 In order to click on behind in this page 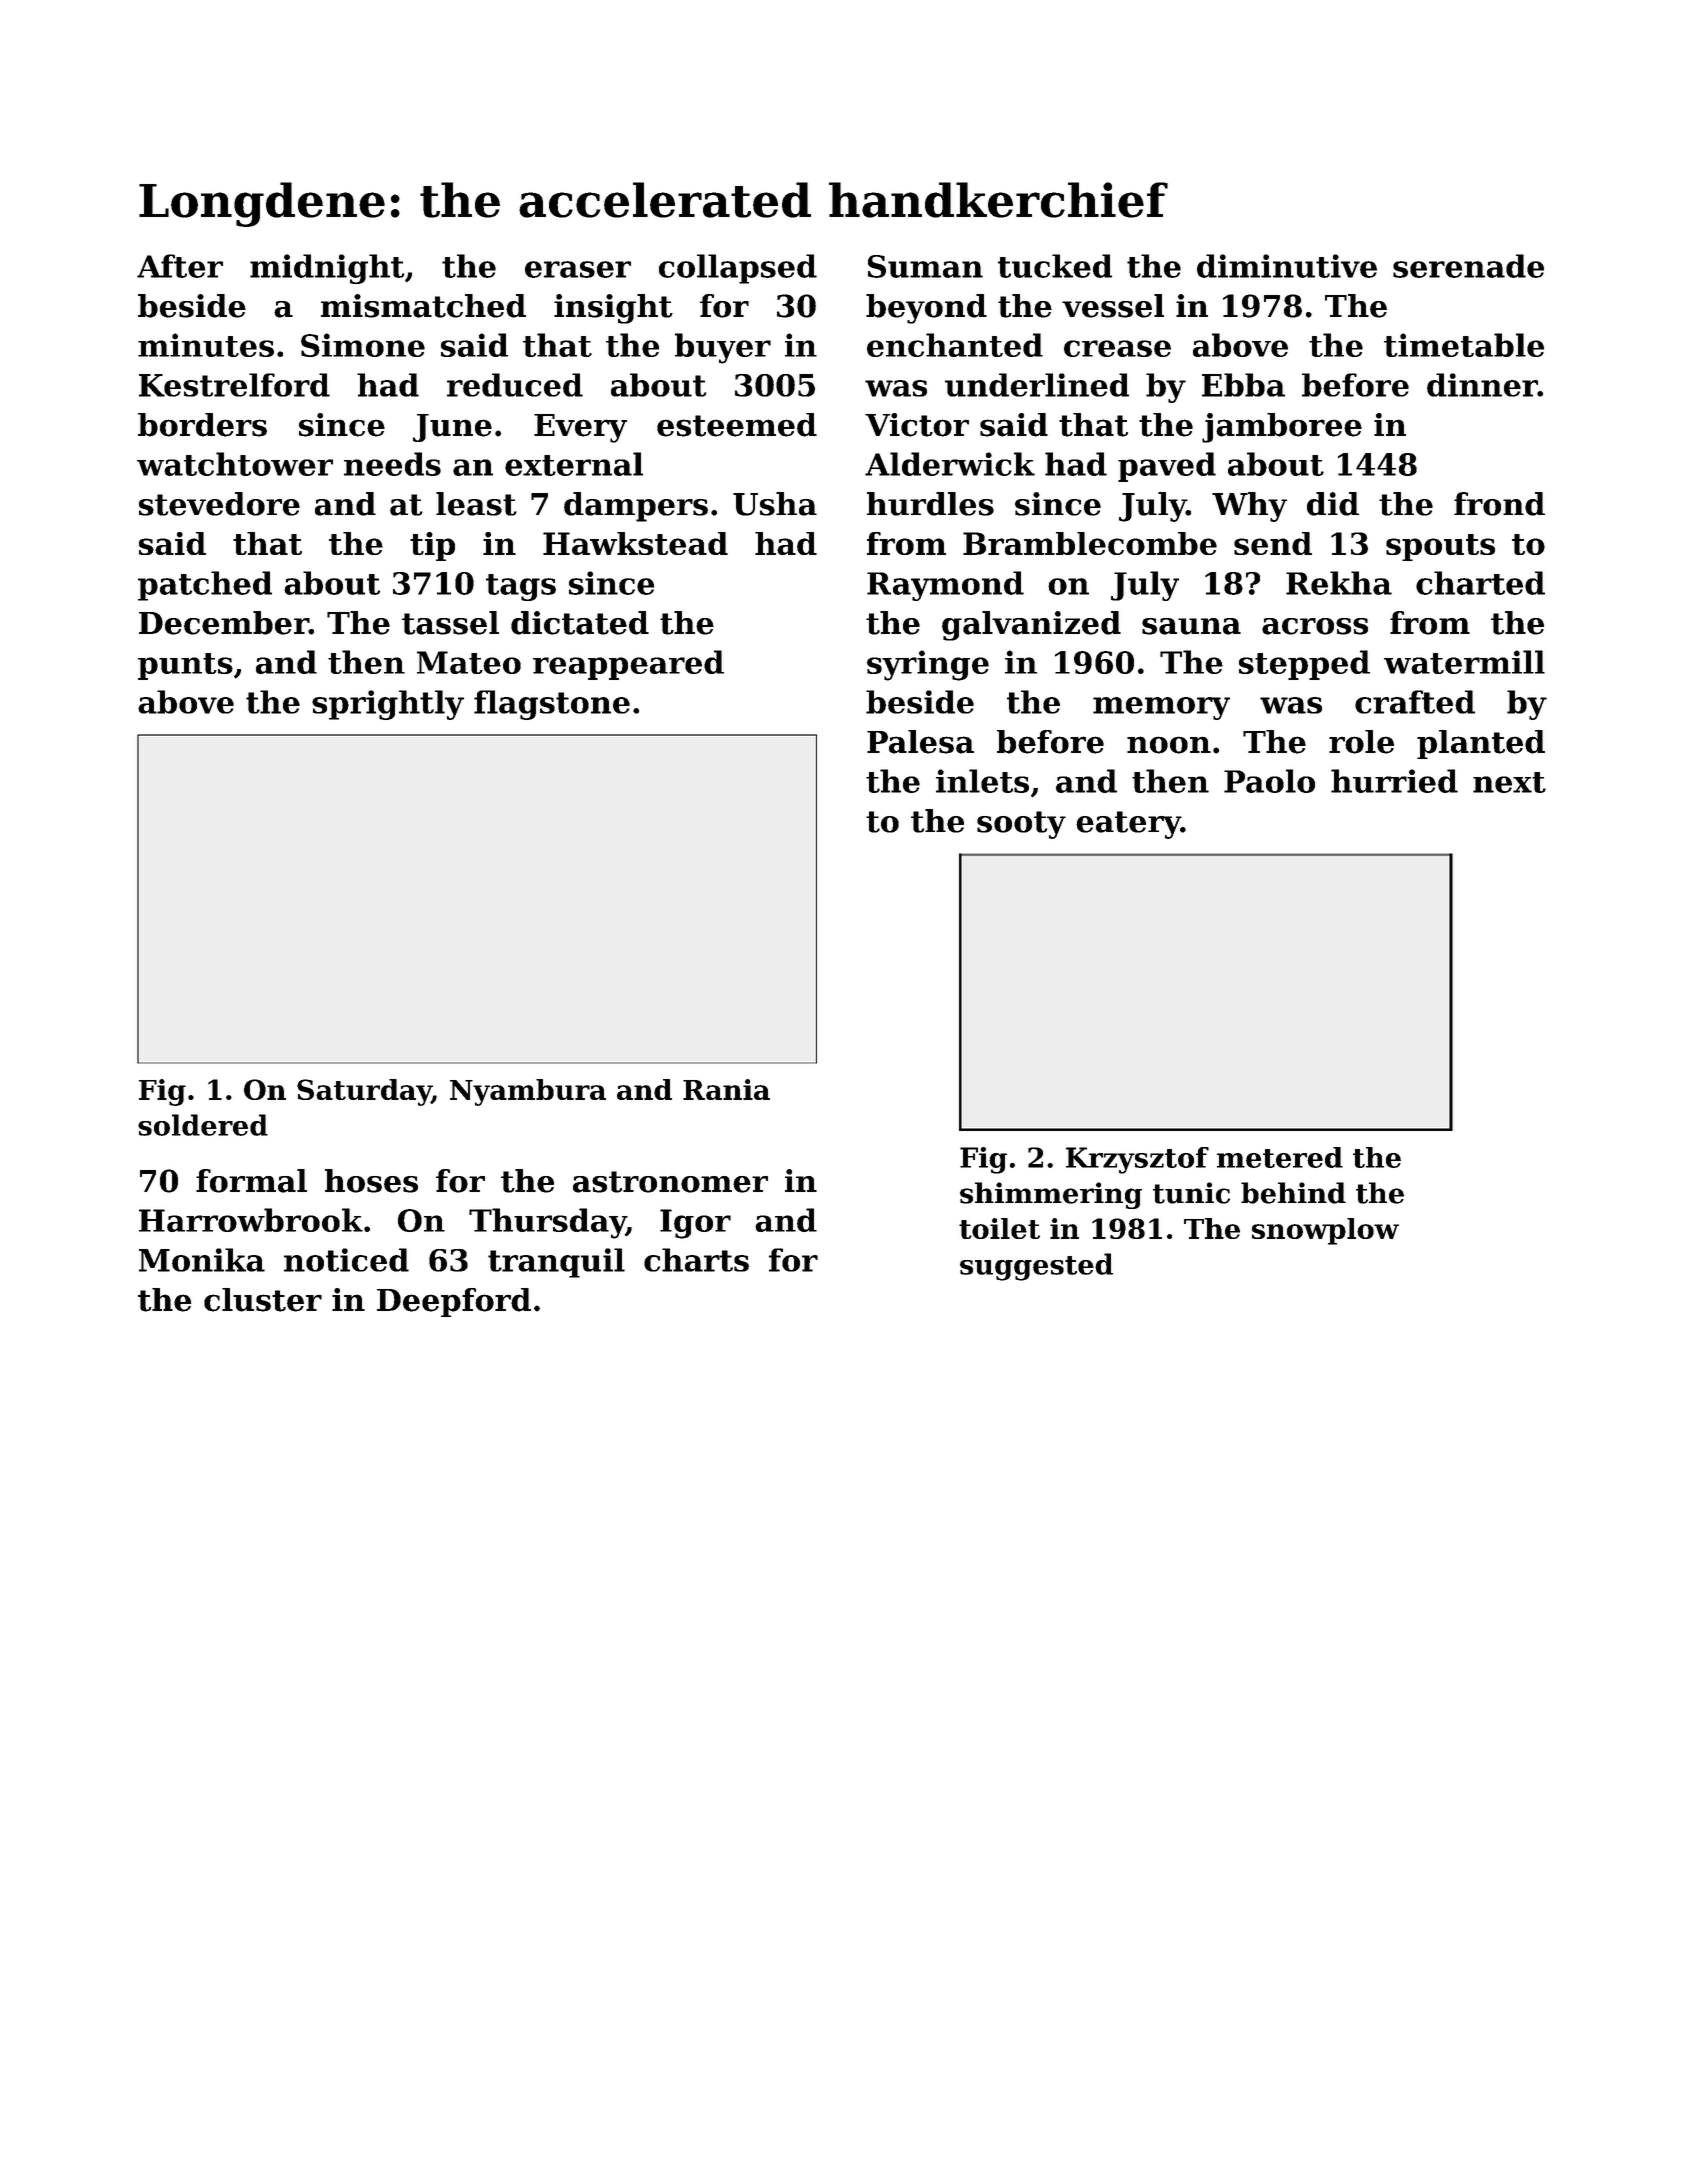, I will do `click(1293, 1193)`.
